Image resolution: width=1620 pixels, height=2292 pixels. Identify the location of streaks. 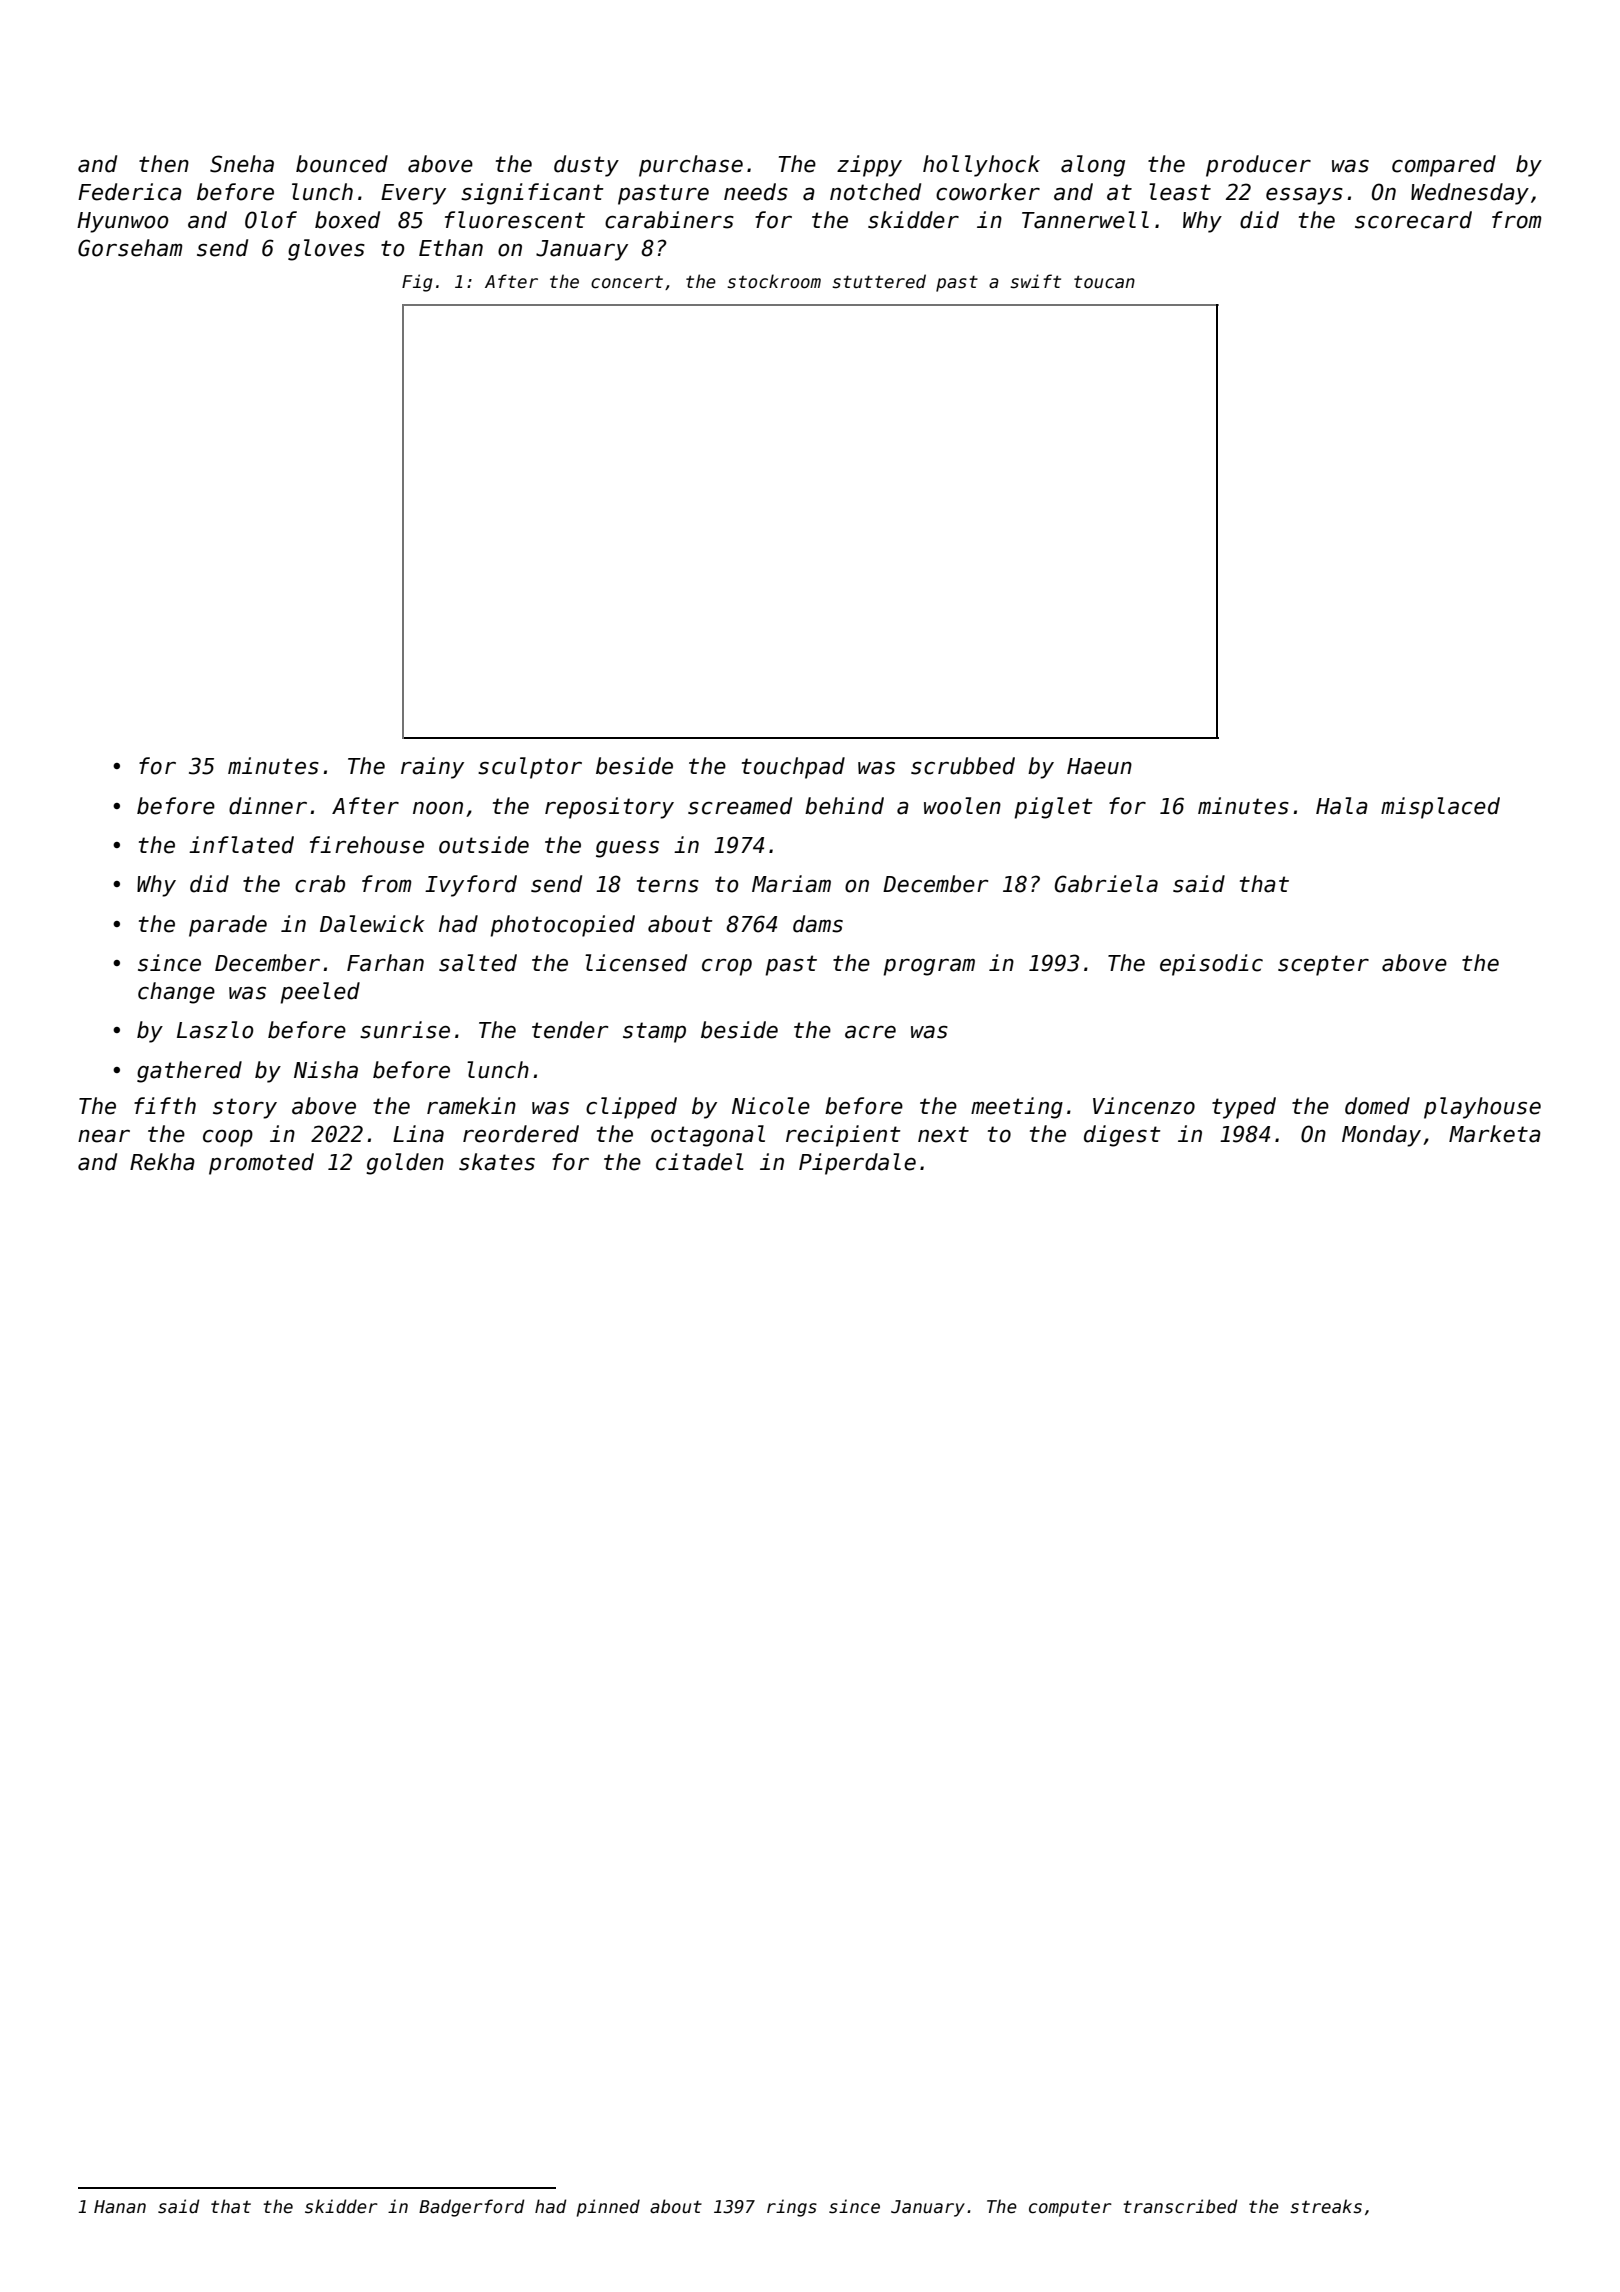
(1326, 2206).
